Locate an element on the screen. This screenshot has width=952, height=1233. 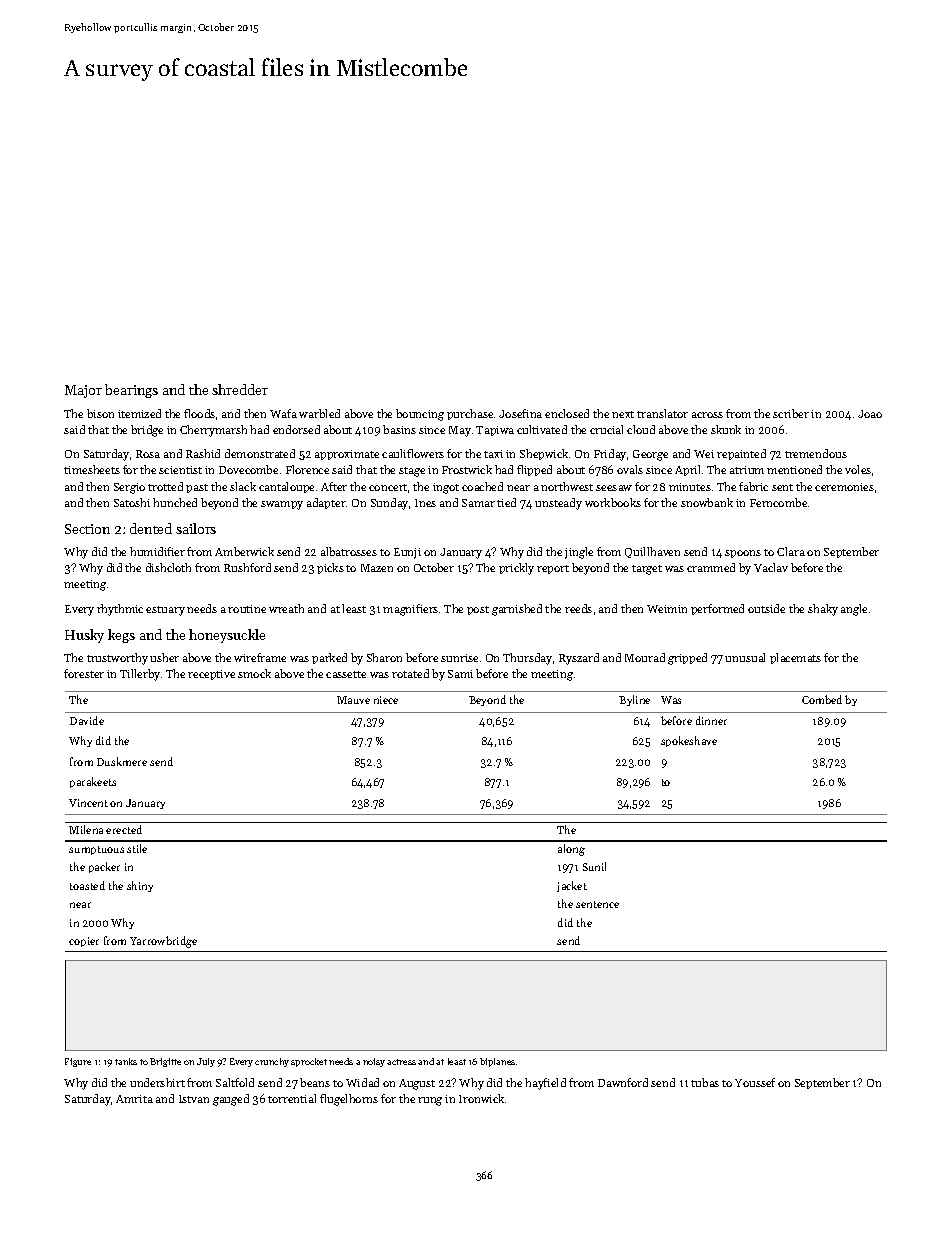
tanks is located at coordinates (126, 1061).
